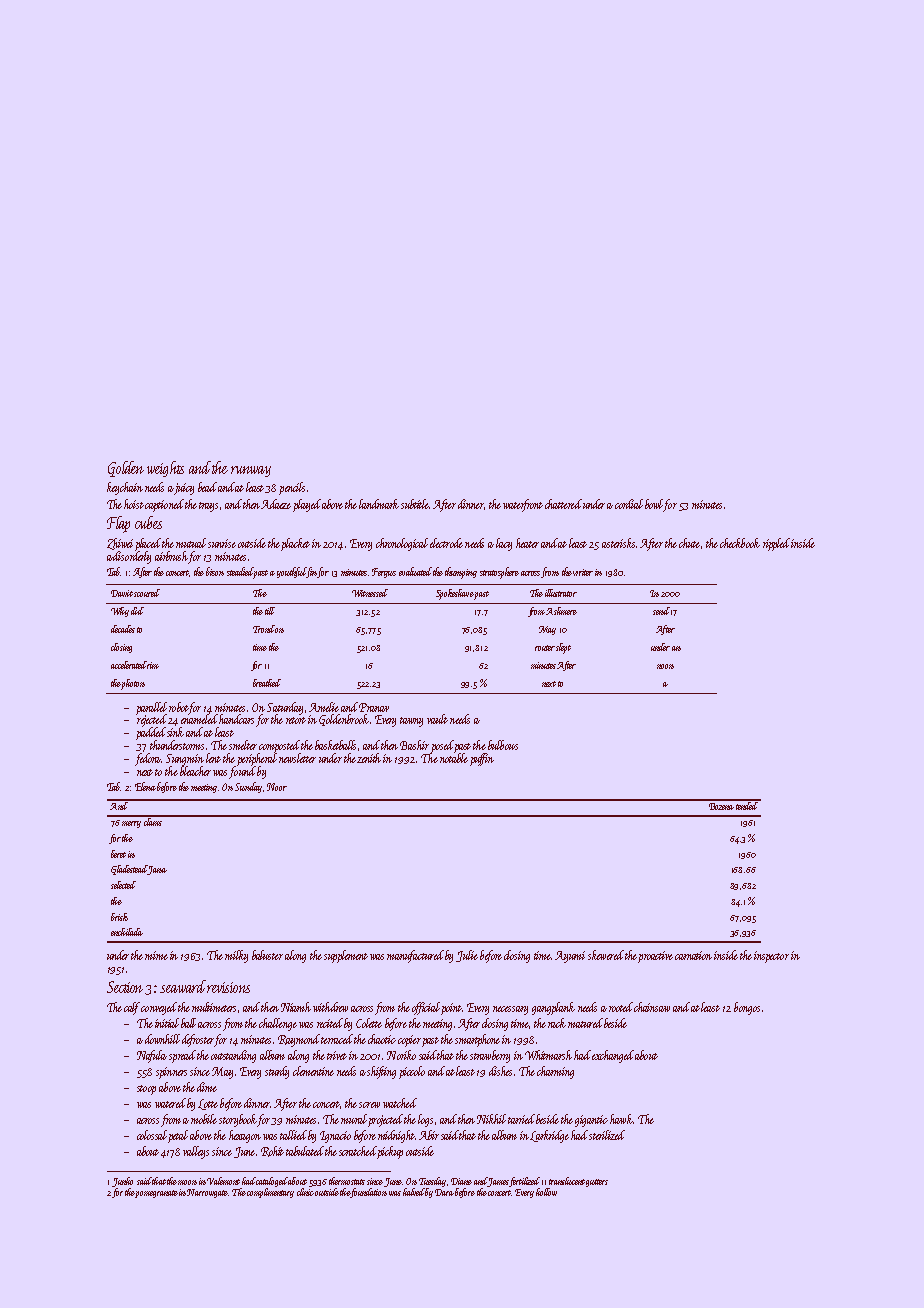 The image size is (924, 1308). What do you see at coordinates (196, 1152) in the screenshot?
I see `valleys` at bounding box center [196, 1152].
